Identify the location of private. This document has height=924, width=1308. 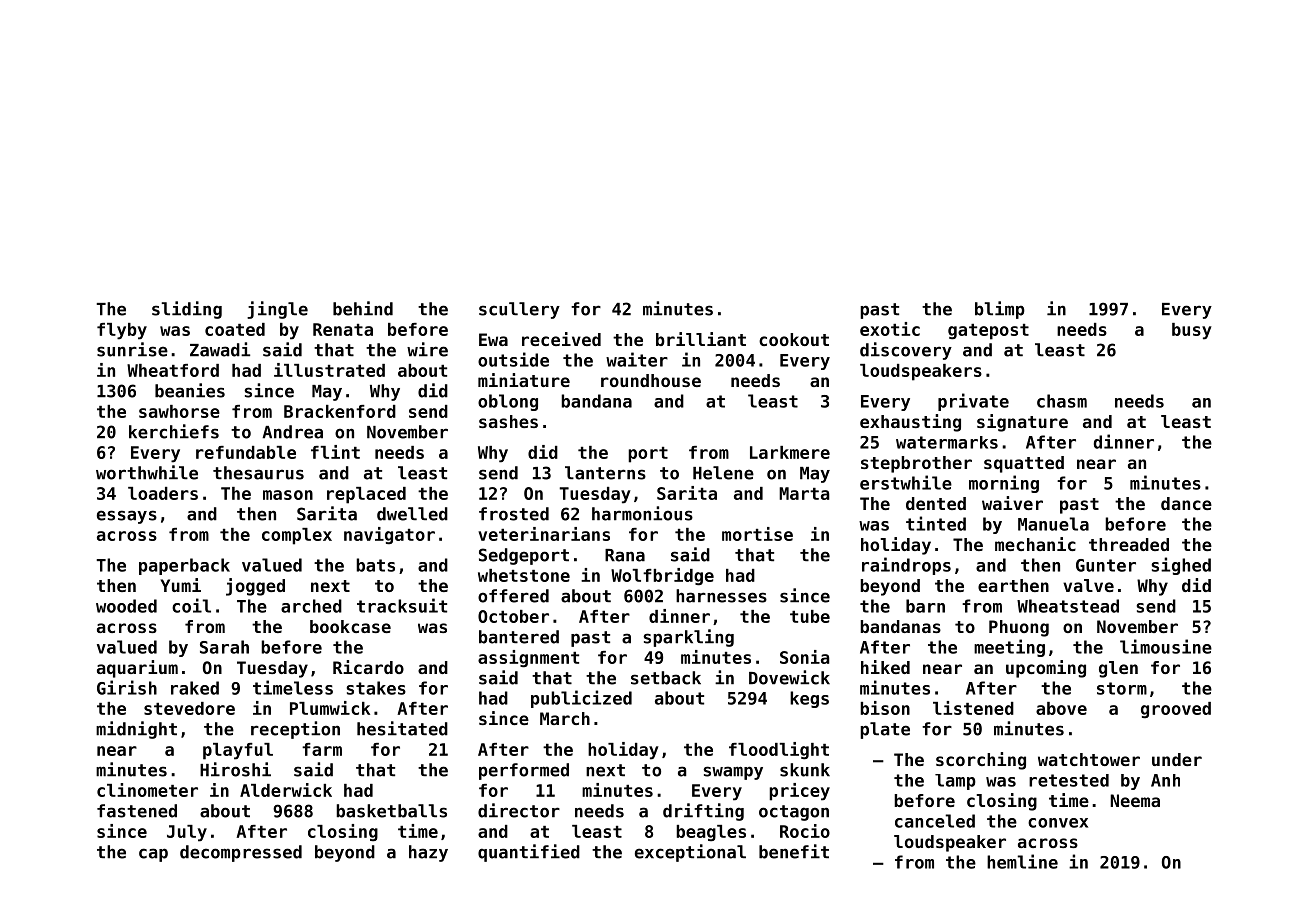
(973, 402).
